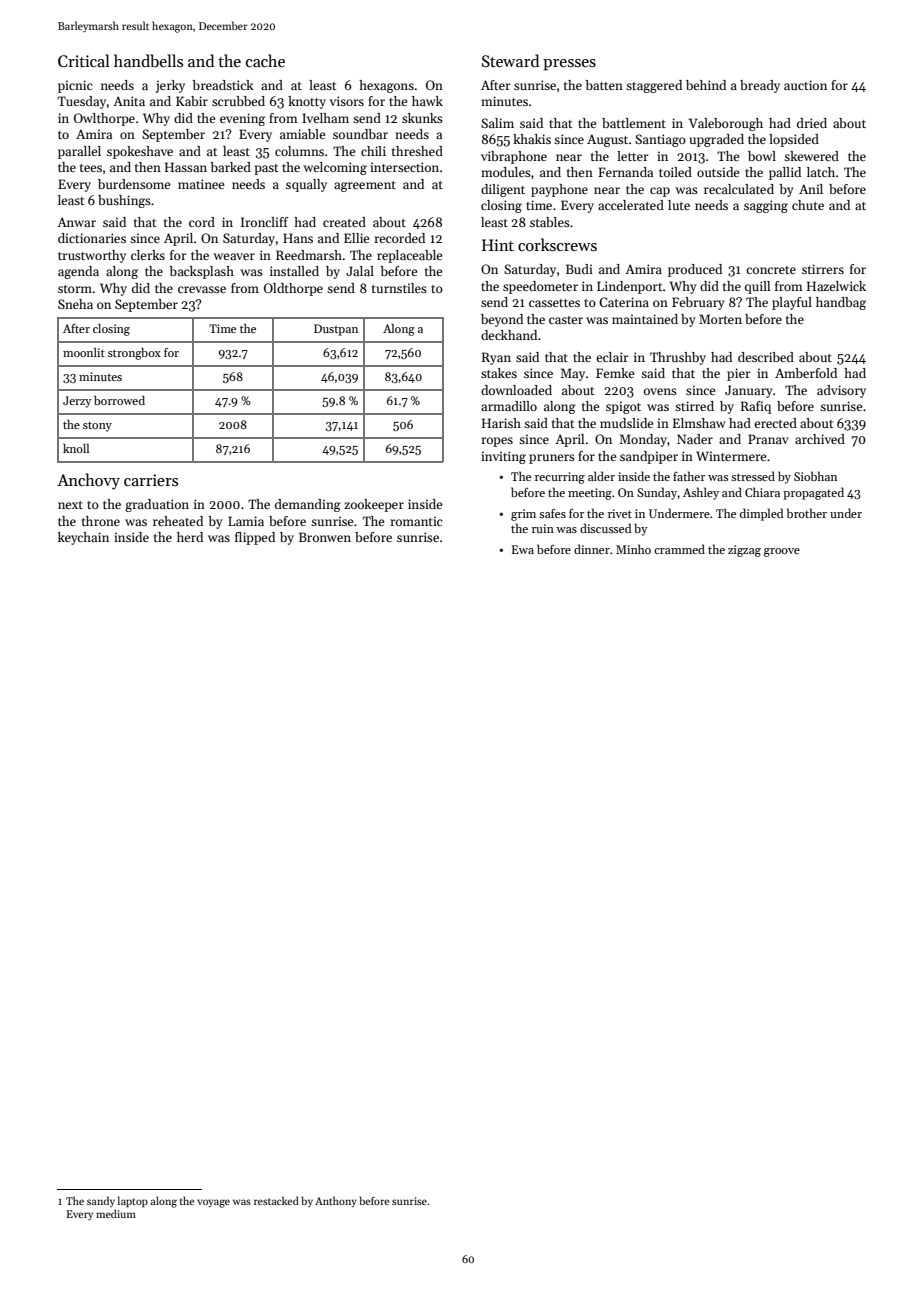  I want to click on cache, so click(265, 60).
